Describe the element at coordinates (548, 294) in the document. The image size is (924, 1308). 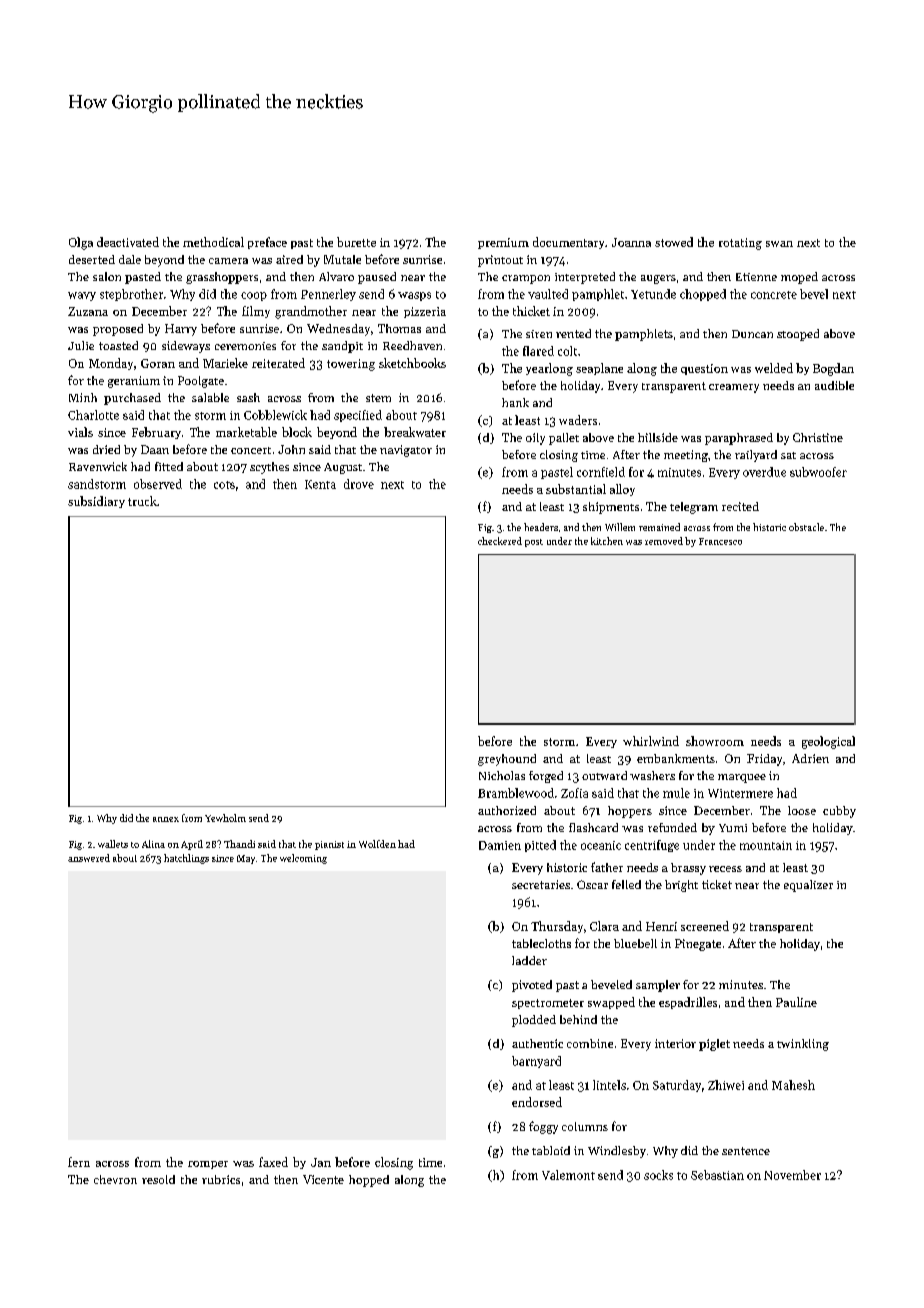
I see `vaulted` at that location.
